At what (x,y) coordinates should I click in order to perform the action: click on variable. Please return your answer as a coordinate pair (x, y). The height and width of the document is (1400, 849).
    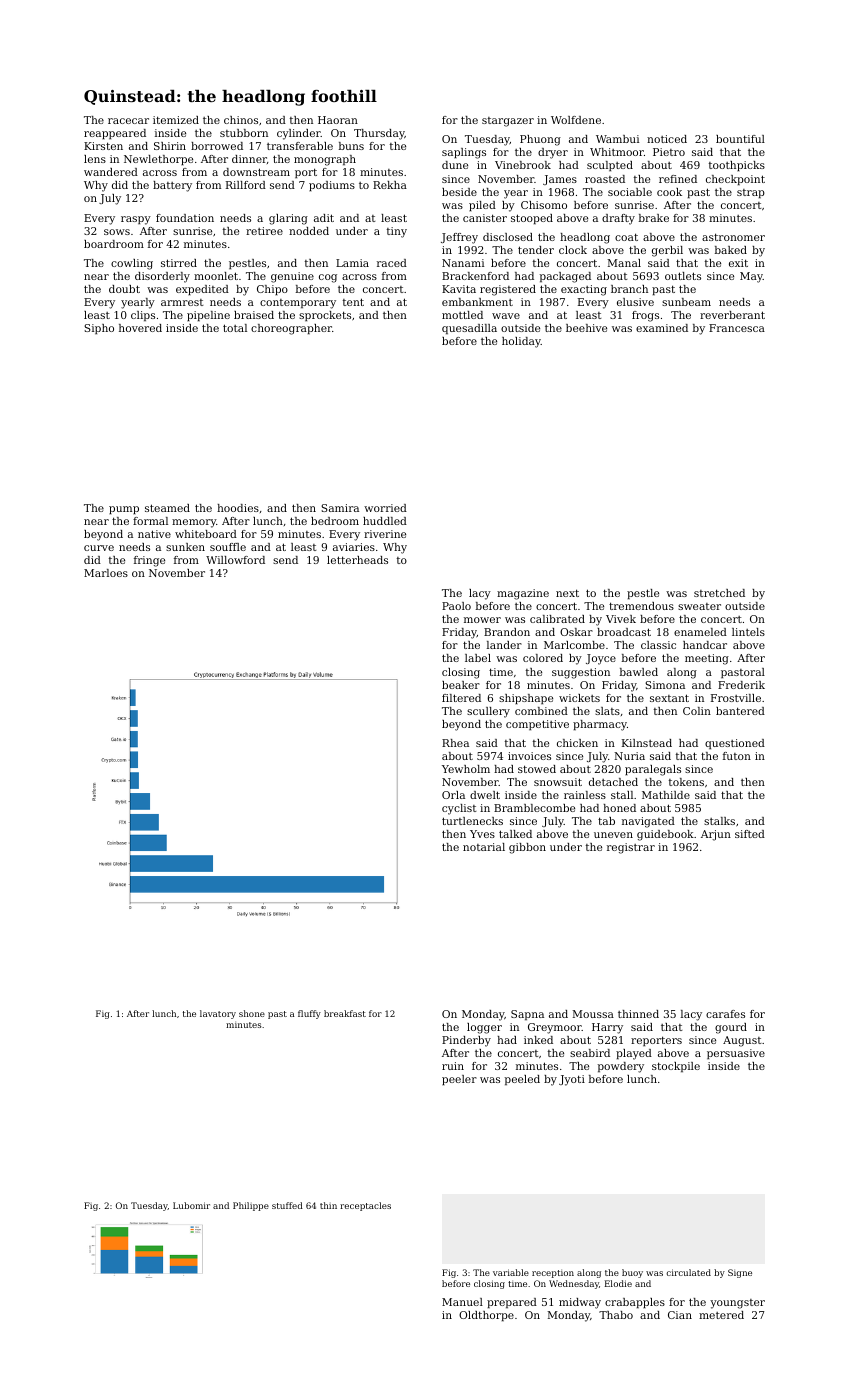
    Looking at the image, I should click on (511, 1272).
